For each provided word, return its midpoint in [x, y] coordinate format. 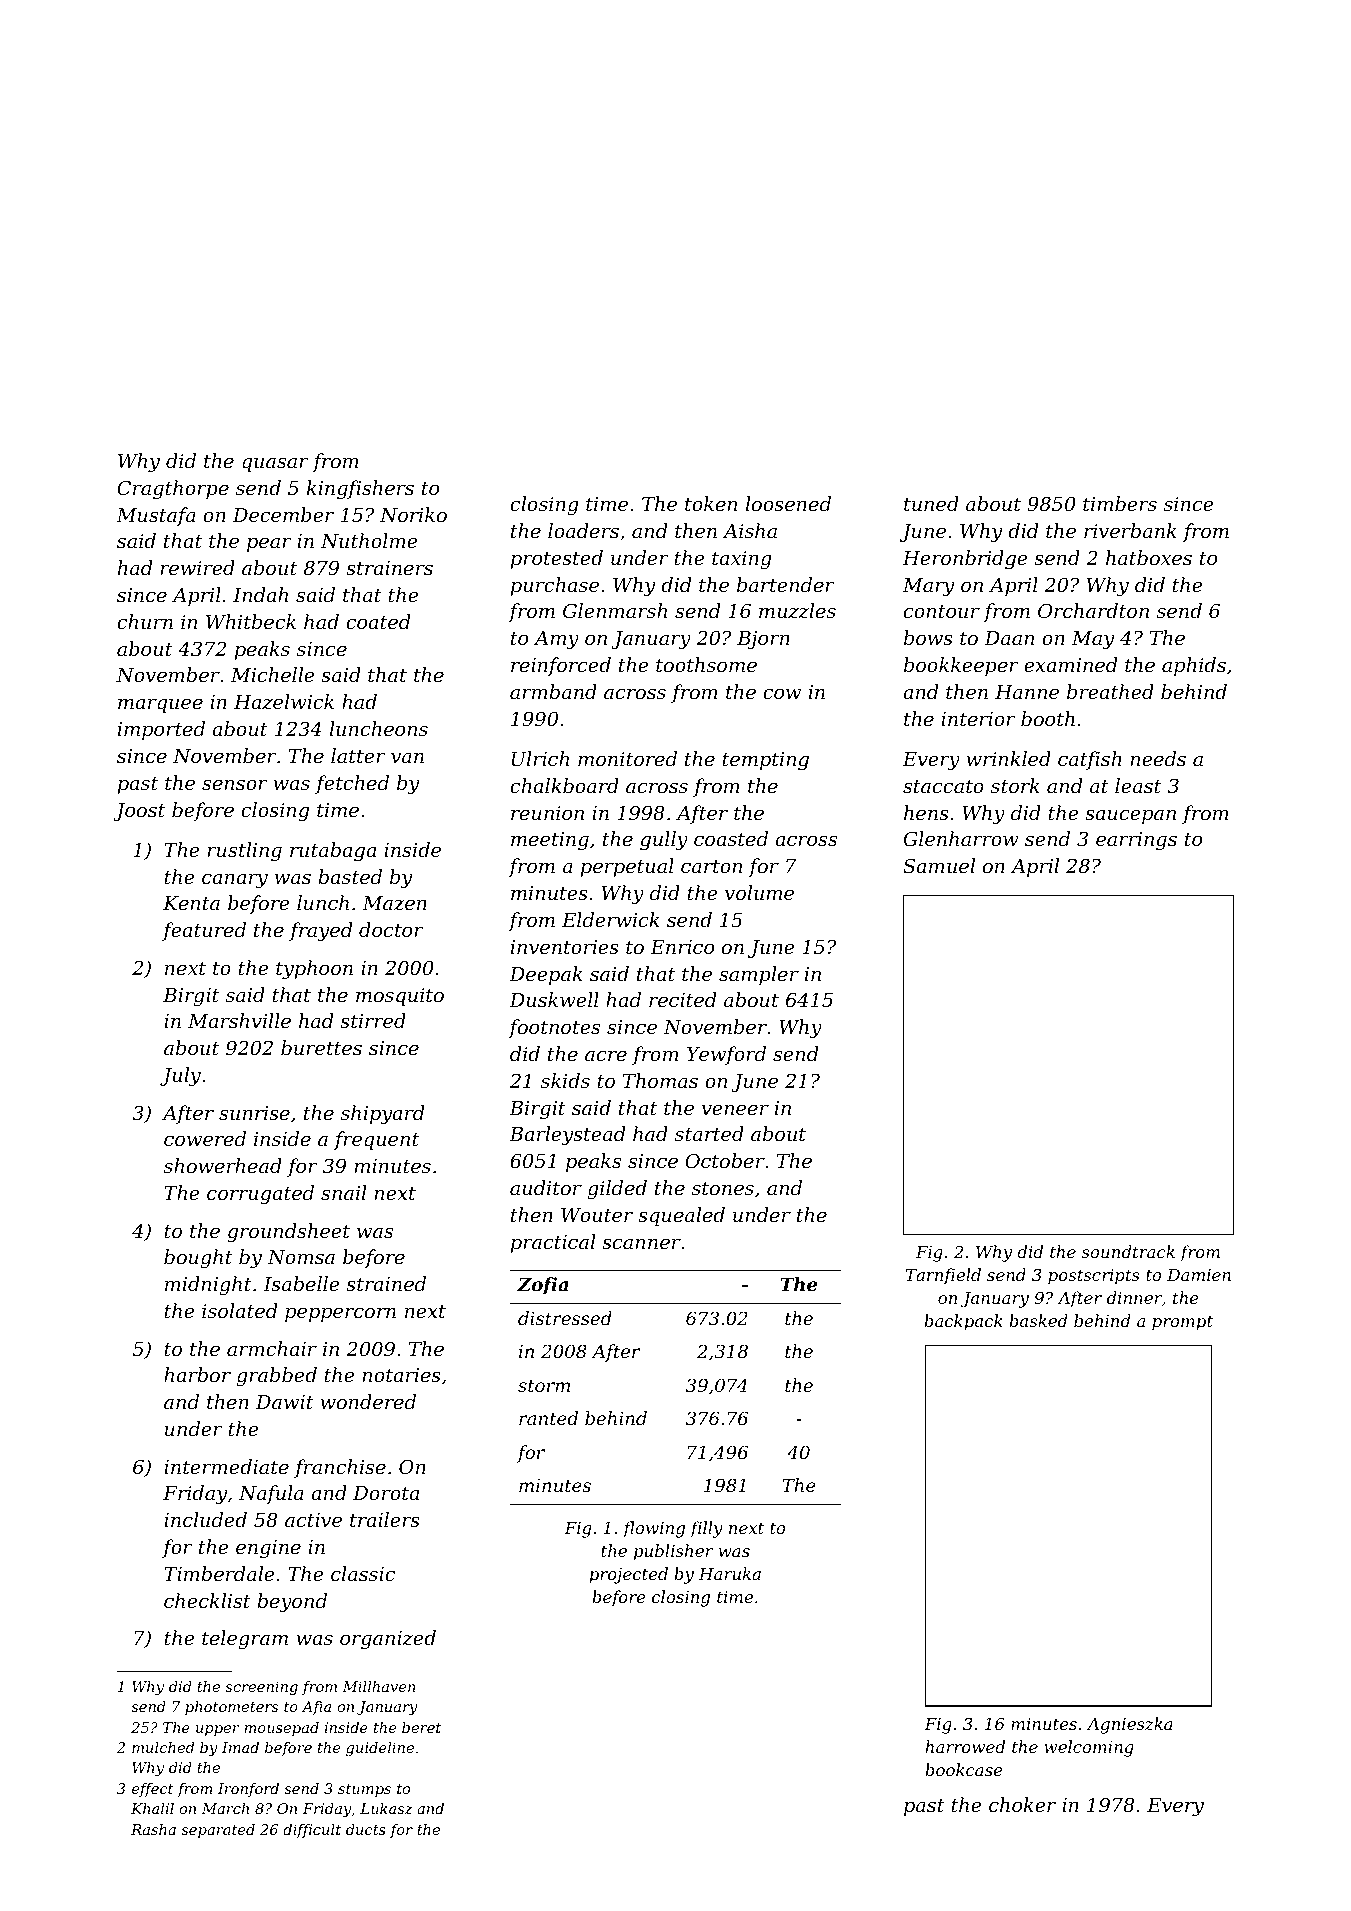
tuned [931, 503]
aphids [1194, 666]
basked [1038, 1320]
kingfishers [360, 490]
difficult [312, 1831]
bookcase [964, 1769]
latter [358, 755]
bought [198, 1259]
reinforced [561, 666]
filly [706, 1529]
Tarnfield [943, 1276]
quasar [275, 464]
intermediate [226, 1466]
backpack [963, 1322]
